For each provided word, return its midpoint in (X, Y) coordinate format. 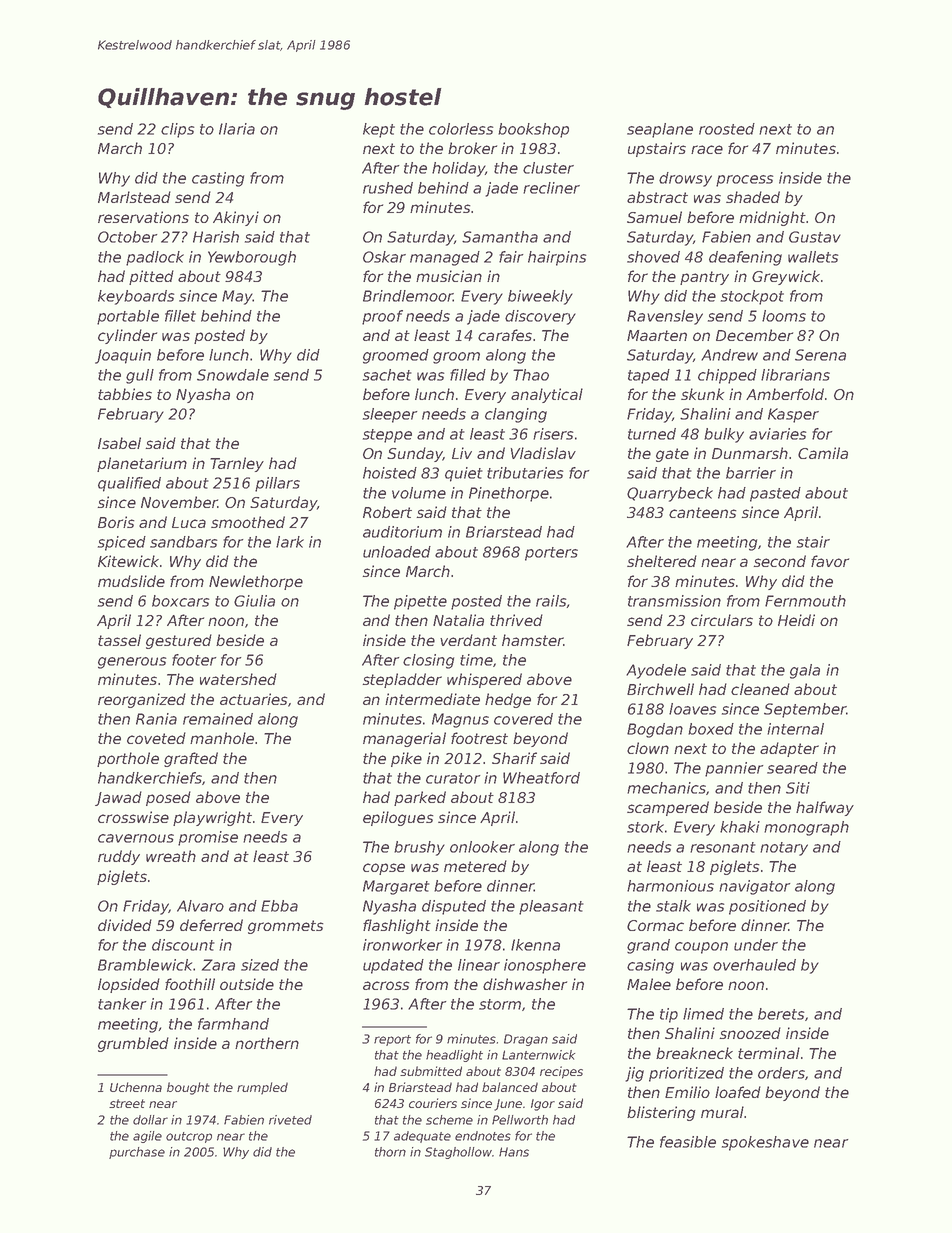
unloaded (397, 552)
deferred (211, 925)
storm (500, 1004)
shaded (753, 197)
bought (188, 1088)
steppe (387, 436)
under (756, 945)
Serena (820, 355)
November (179, 502)
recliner (551, 188)
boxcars (181, 601)
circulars (722, 620)
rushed (388, 188)
